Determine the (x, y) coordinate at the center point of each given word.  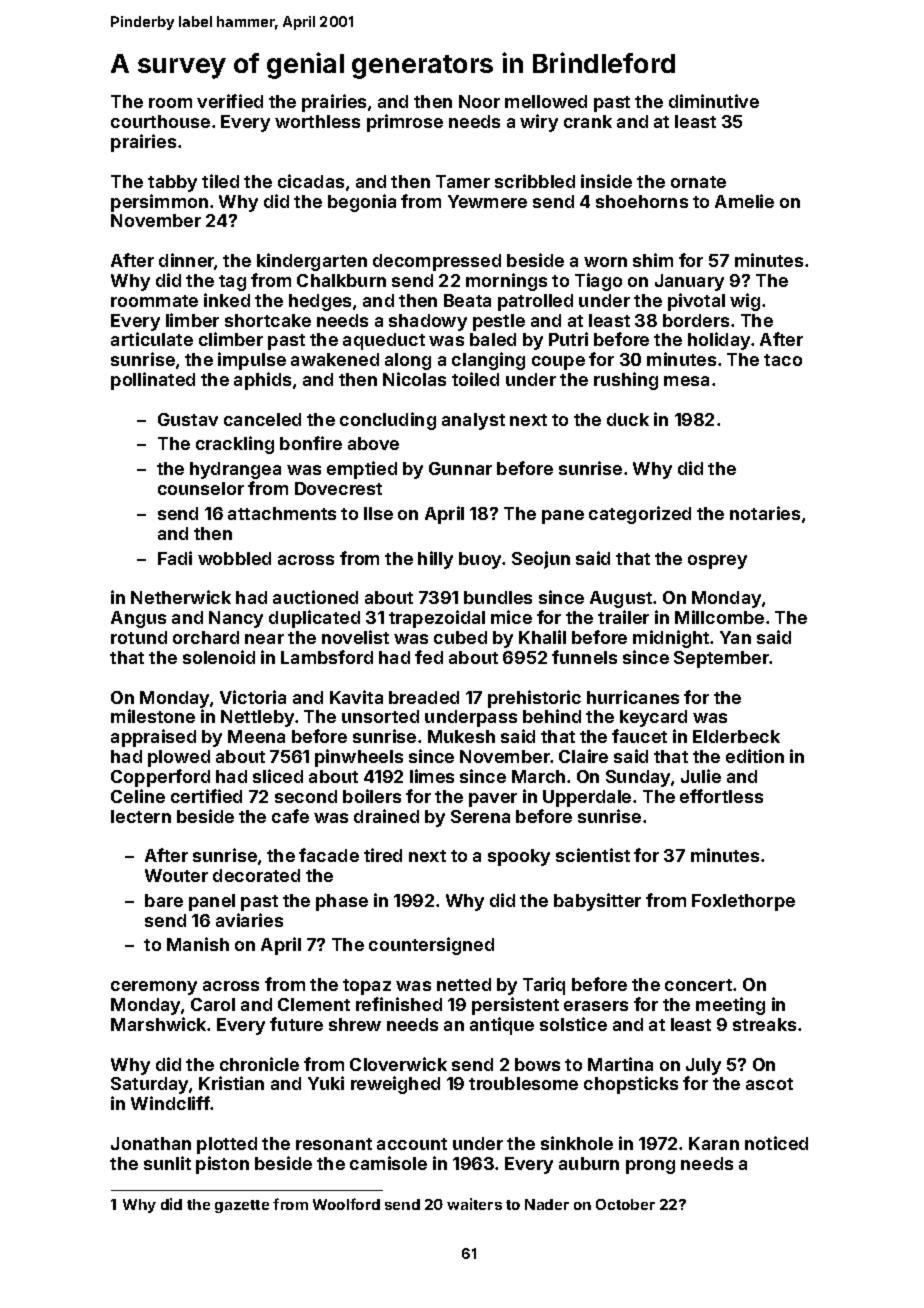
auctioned (315, 597)
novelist (355, 637)
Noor (479, 101)
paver (493, 800)
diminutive (714, 101)
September (722, 659)
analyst (473, 421)
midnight (672, 639)
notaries (765, 513)
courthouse (160, 121)
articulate (152, 339)
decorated (256, 875)
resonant (334, 1144)
